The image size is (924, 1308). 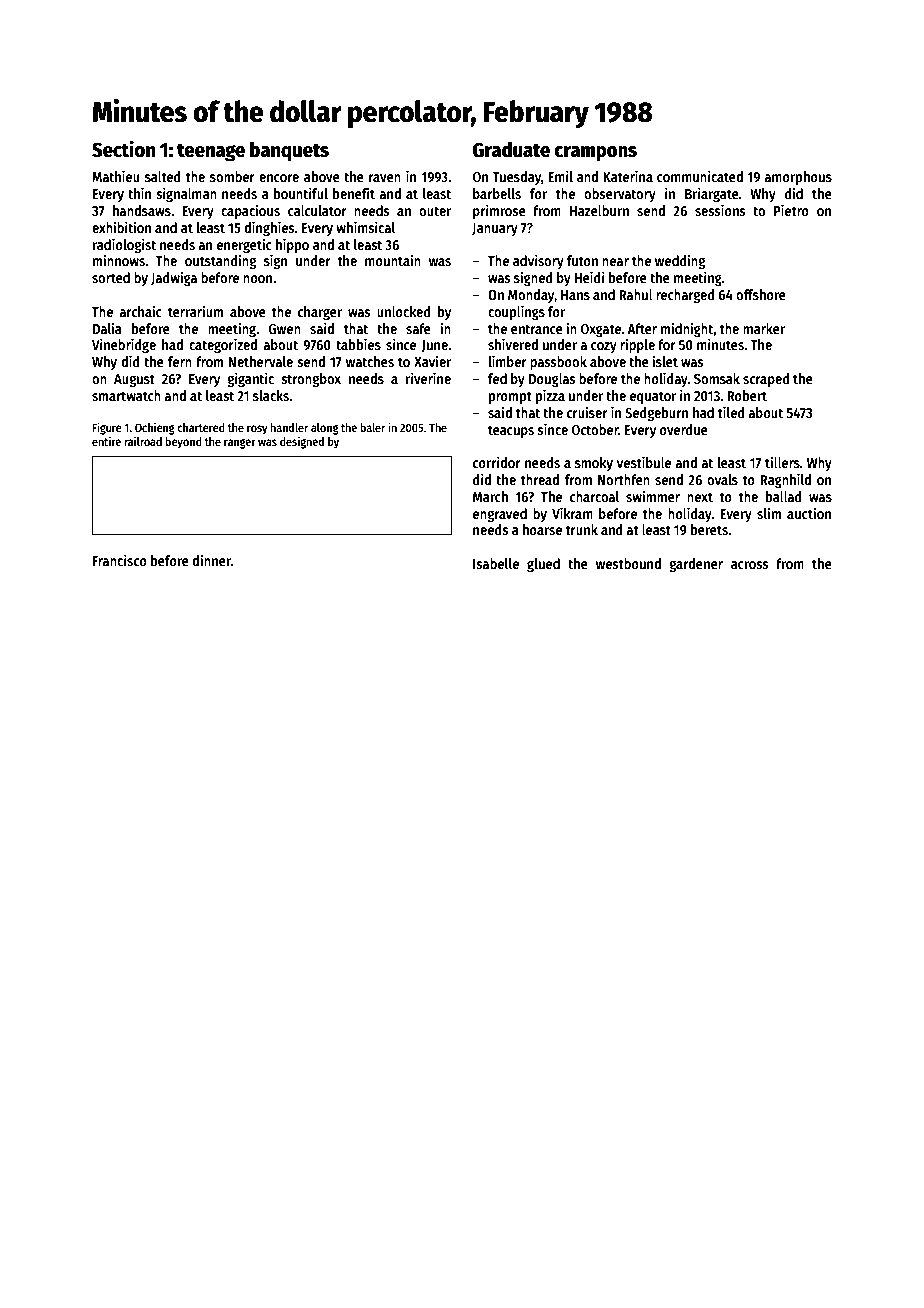 I want to click on Isabelle, so click(x=496, y=563).
